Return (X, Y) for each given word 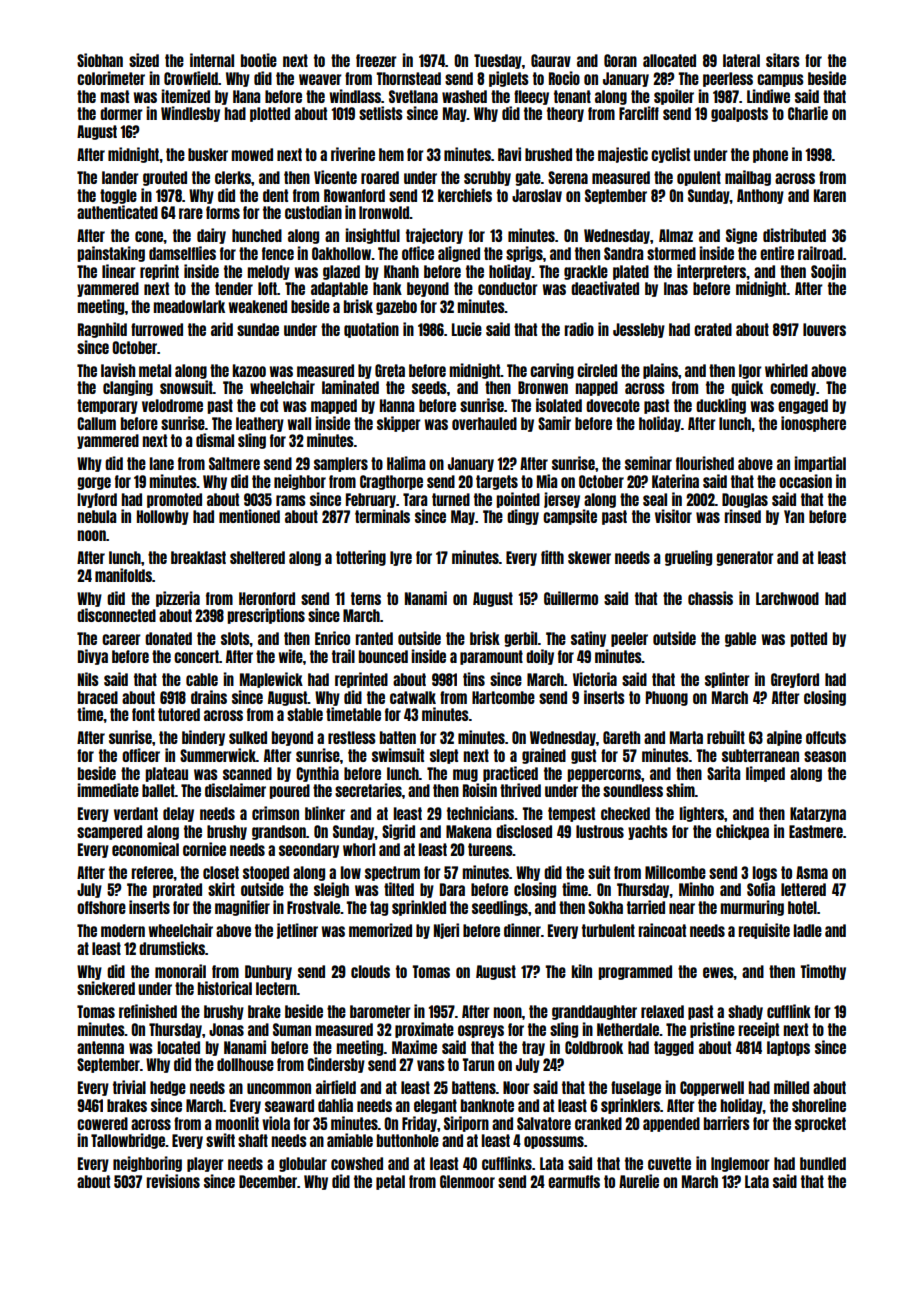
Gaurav (551, 60)
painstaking (111, 254)
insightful (372, 236)
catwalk (413, 697)
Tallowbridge (128, 1141)
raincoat (662, 930)
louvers (824, 329)
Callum (96, 423)
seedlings (500, 908)
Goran (620, 60)
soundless (633, 790)
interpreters (711, 272)
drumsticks (172, 948)
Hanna (397, 405)
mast (114, 96)
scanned (247, 773)
